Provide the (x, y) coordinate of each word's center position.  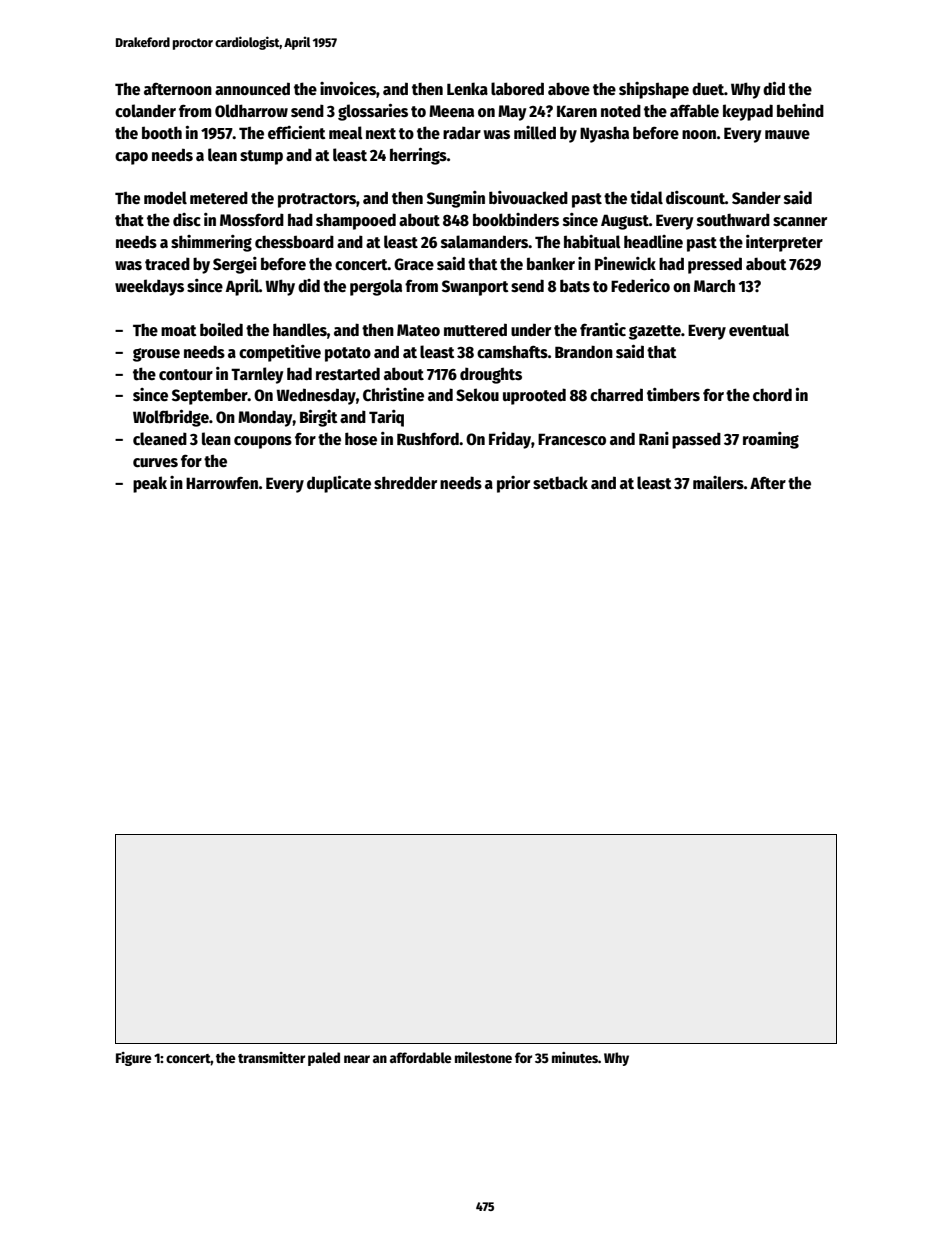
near (357, 1059)
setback (560, 483)
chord (772, 394)
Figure (134, 1059)
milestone (483, 1057)
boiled (221, 330)
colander (145, 110)
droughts (491, 375)
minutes (575, 1057)
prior (513, 484)
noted (621, 110)
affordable (421, 1057)
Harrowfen (222, 482)
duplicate (339, 484)
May (512, 113)
